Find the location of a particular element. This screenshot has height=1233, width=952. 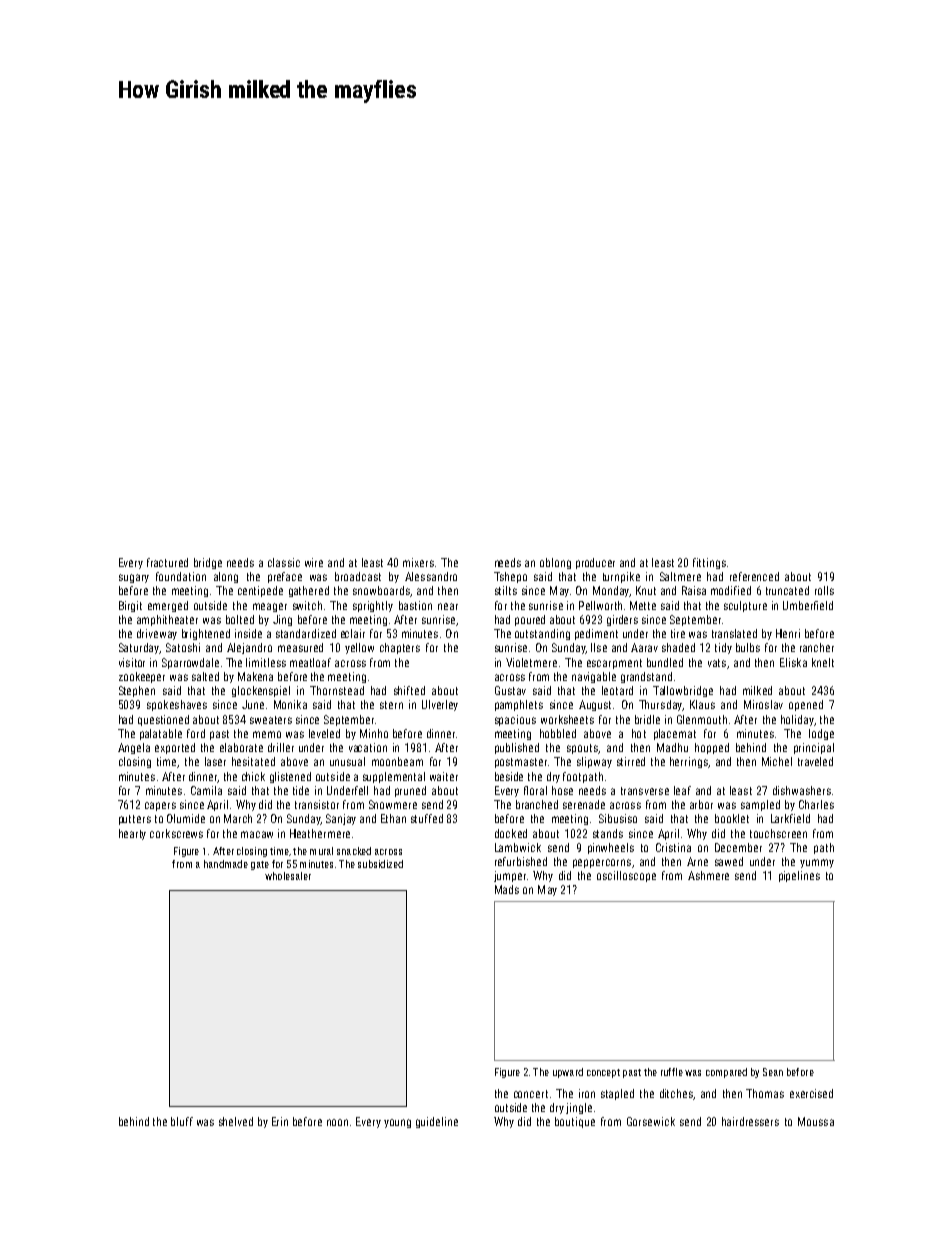

pipelines is located at coordinates (799, 876).
